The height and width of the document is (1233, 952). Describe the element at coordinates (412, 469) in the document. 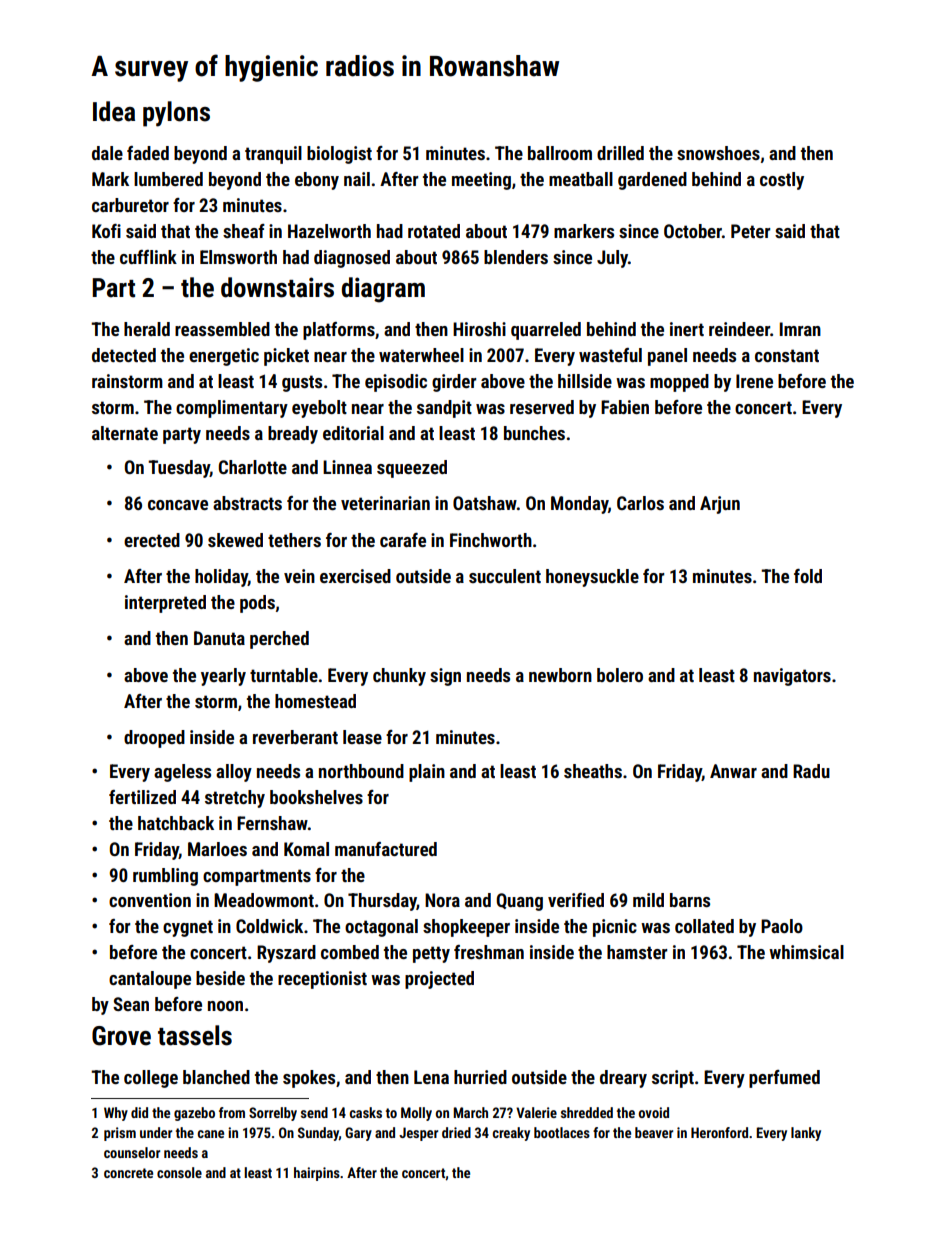

I see `squeezed` at that location.
